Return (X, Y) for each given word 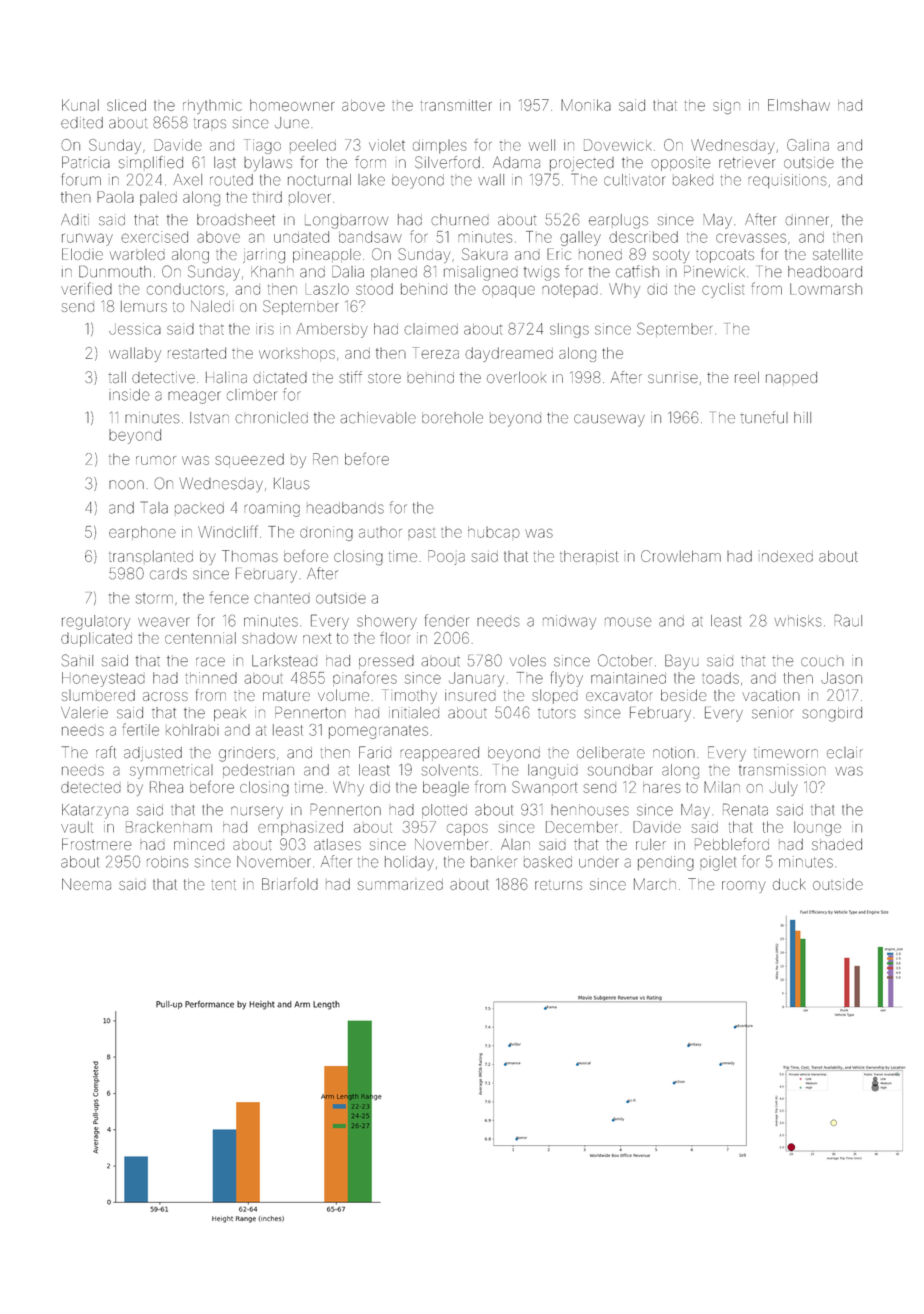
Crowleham (681, 556)
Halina (226, 377)
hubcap (494, 532)
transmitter (456, 105)
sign (726, 107)
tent (223, 885)
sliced (126, 105)
